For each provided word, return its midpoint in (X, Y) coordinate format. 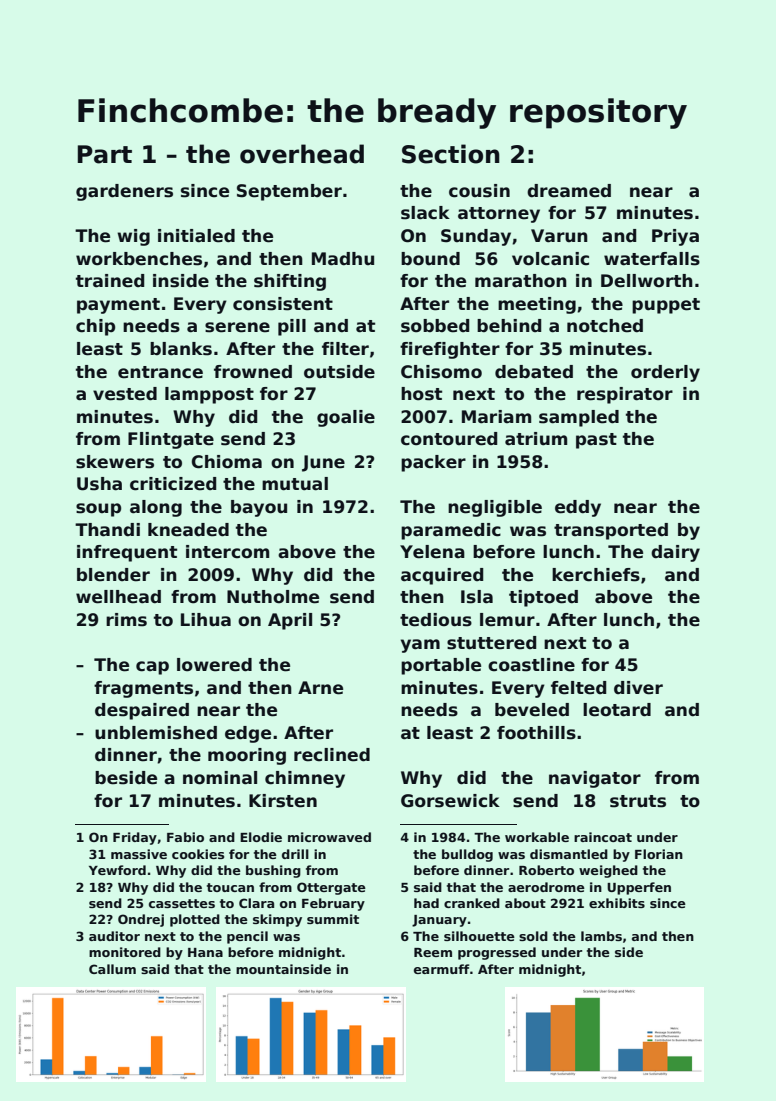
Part (105, 154)
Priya (675, 237)
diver (638, 688)
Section (451, 154)
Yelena (432, 552)
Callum (112, 969)
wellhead (118, 597)
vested (125, 394)
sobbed (435, 326)
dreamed (569, 191)
